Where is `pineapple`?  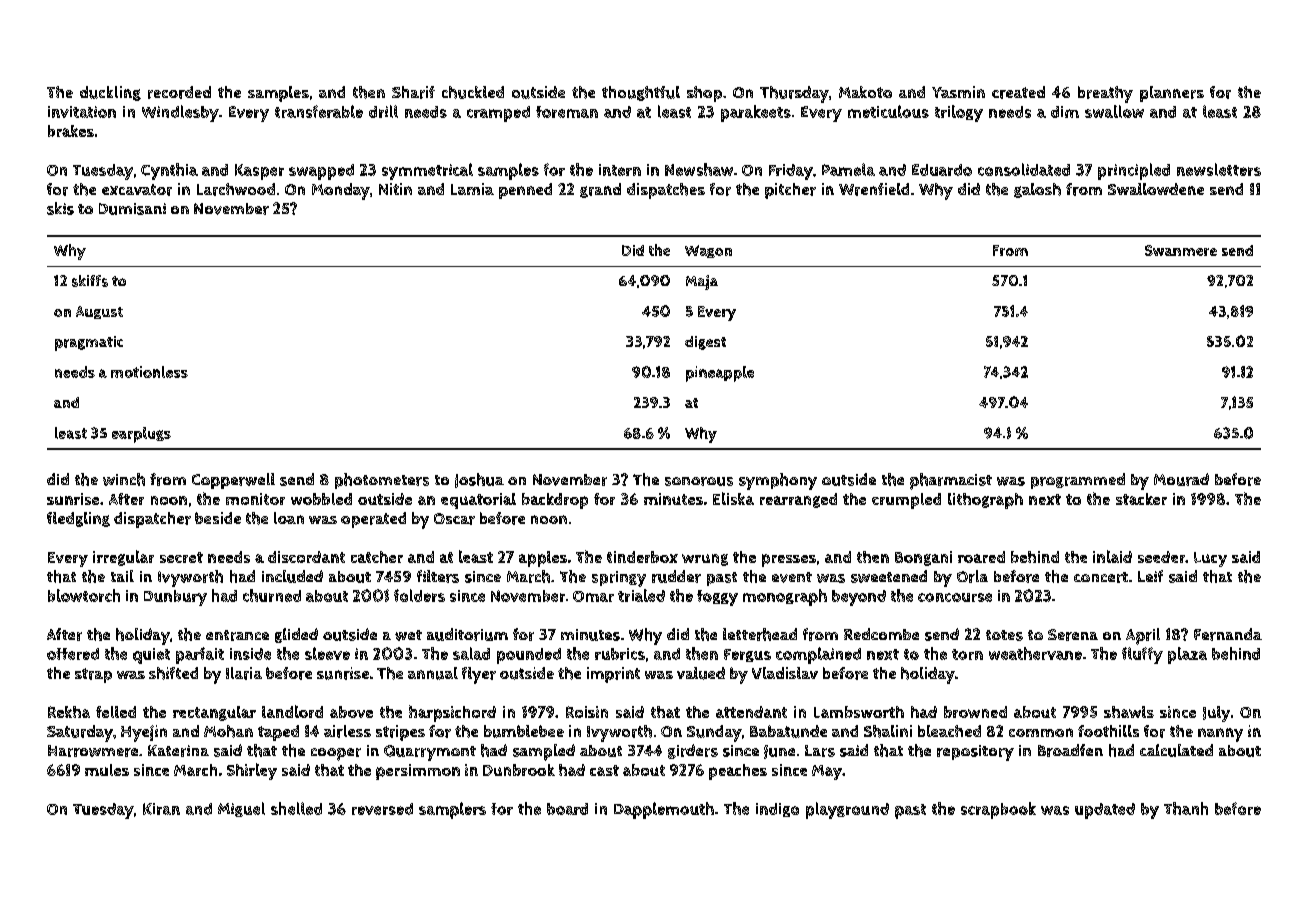
pineapple is located at coordinates (720, 374).
